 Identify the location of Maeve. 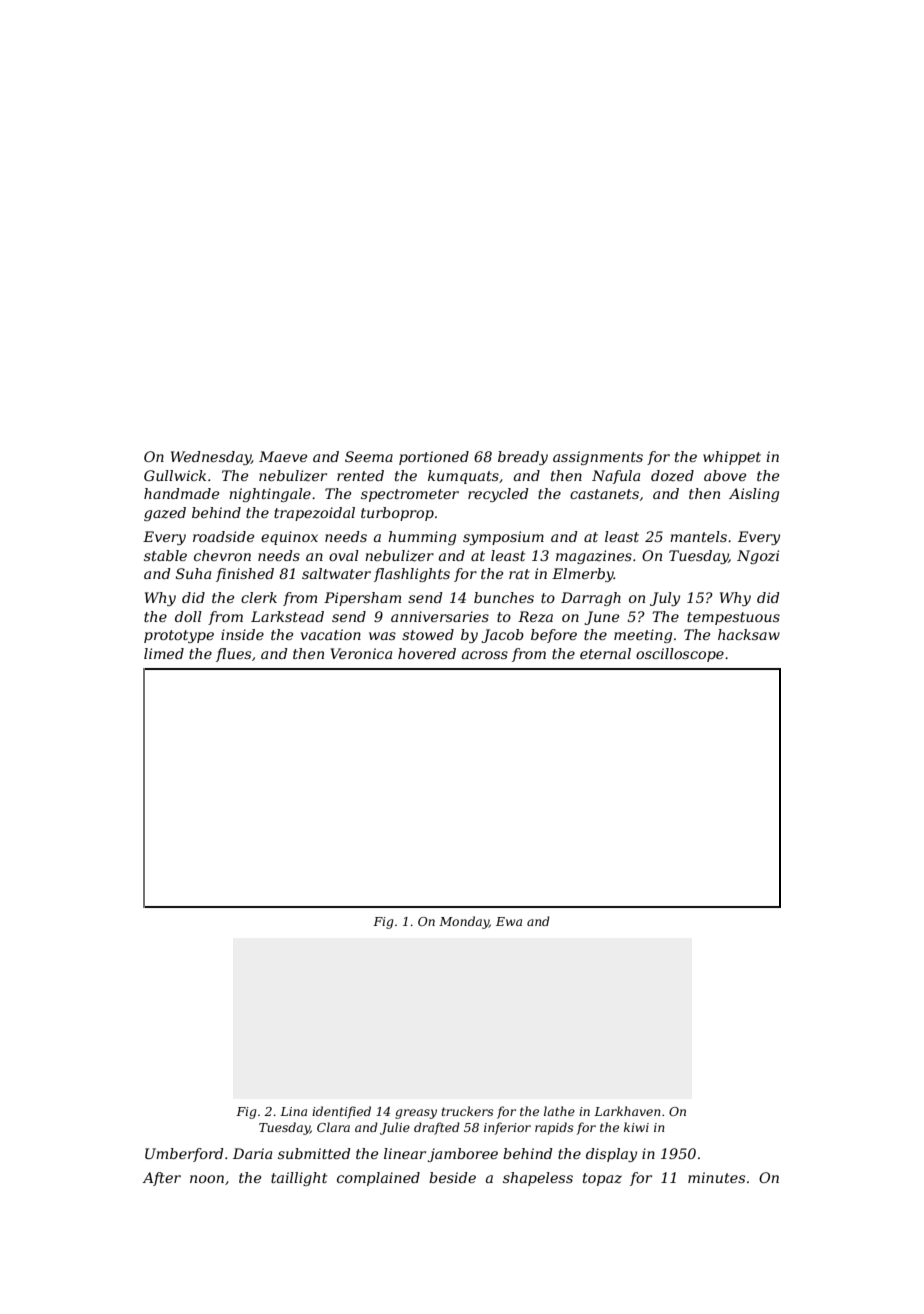
(283, 456).
